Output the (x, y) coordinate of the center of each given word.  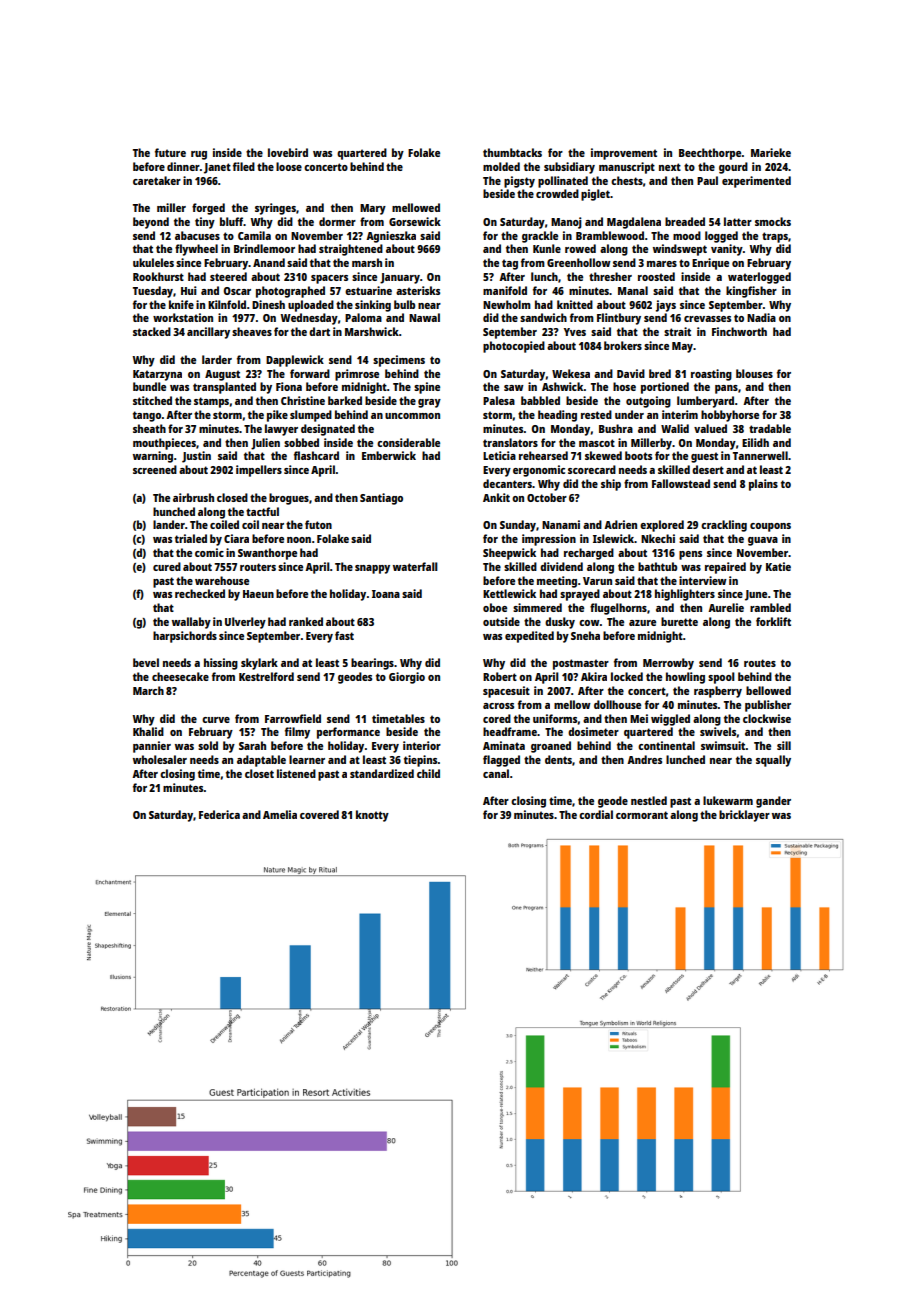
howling (685, 678)
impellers (259, 471)
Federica (219, 814)
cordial (596, 814)
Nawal (424, 317)
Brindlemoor (264, 248)
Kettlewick (509, 593)
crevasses (707, 319)
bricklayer (744, 816)
